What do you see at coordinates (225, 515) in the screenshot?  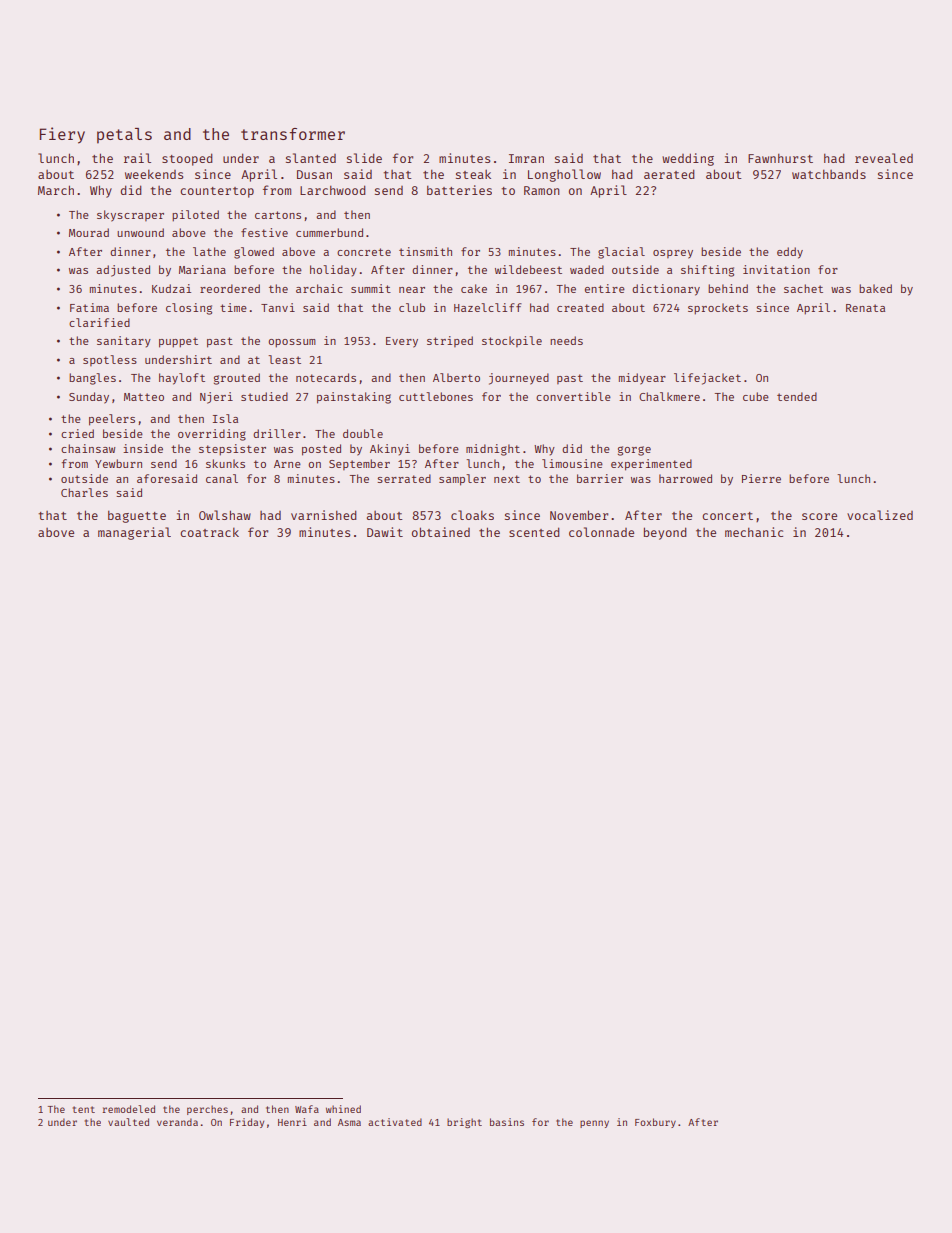 I see `Owlshaw` at bounding box center [225, 515].
